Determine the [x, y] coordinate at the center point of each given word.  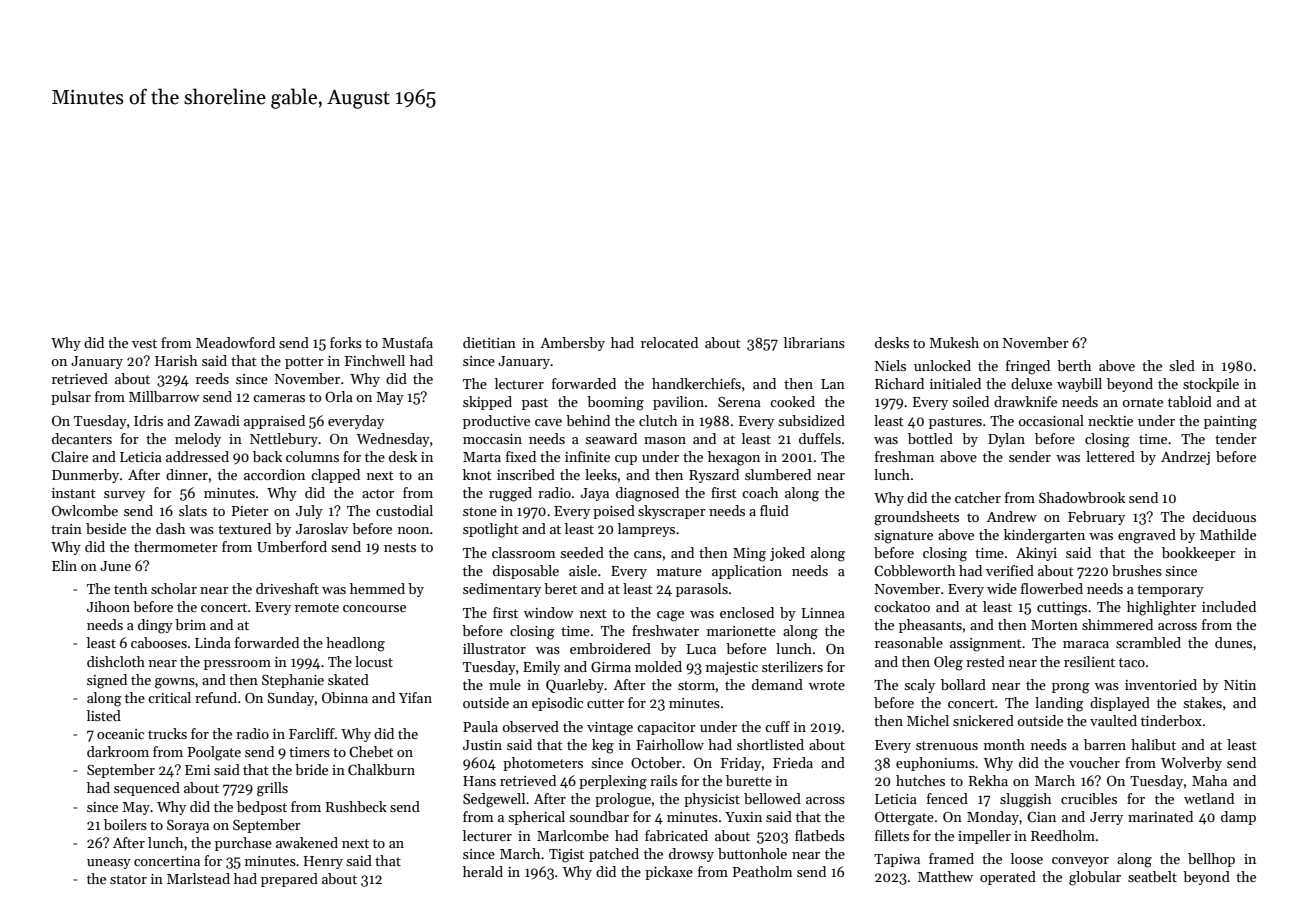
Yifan [415, 697]
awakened [307, 842]
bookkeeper [1199, 554]
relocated [669, 342]
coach [760, 492]
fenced [947, 798]
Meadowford [235, 342]
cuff [777, 726]
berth [1074, 365]
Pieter [250, 511]
